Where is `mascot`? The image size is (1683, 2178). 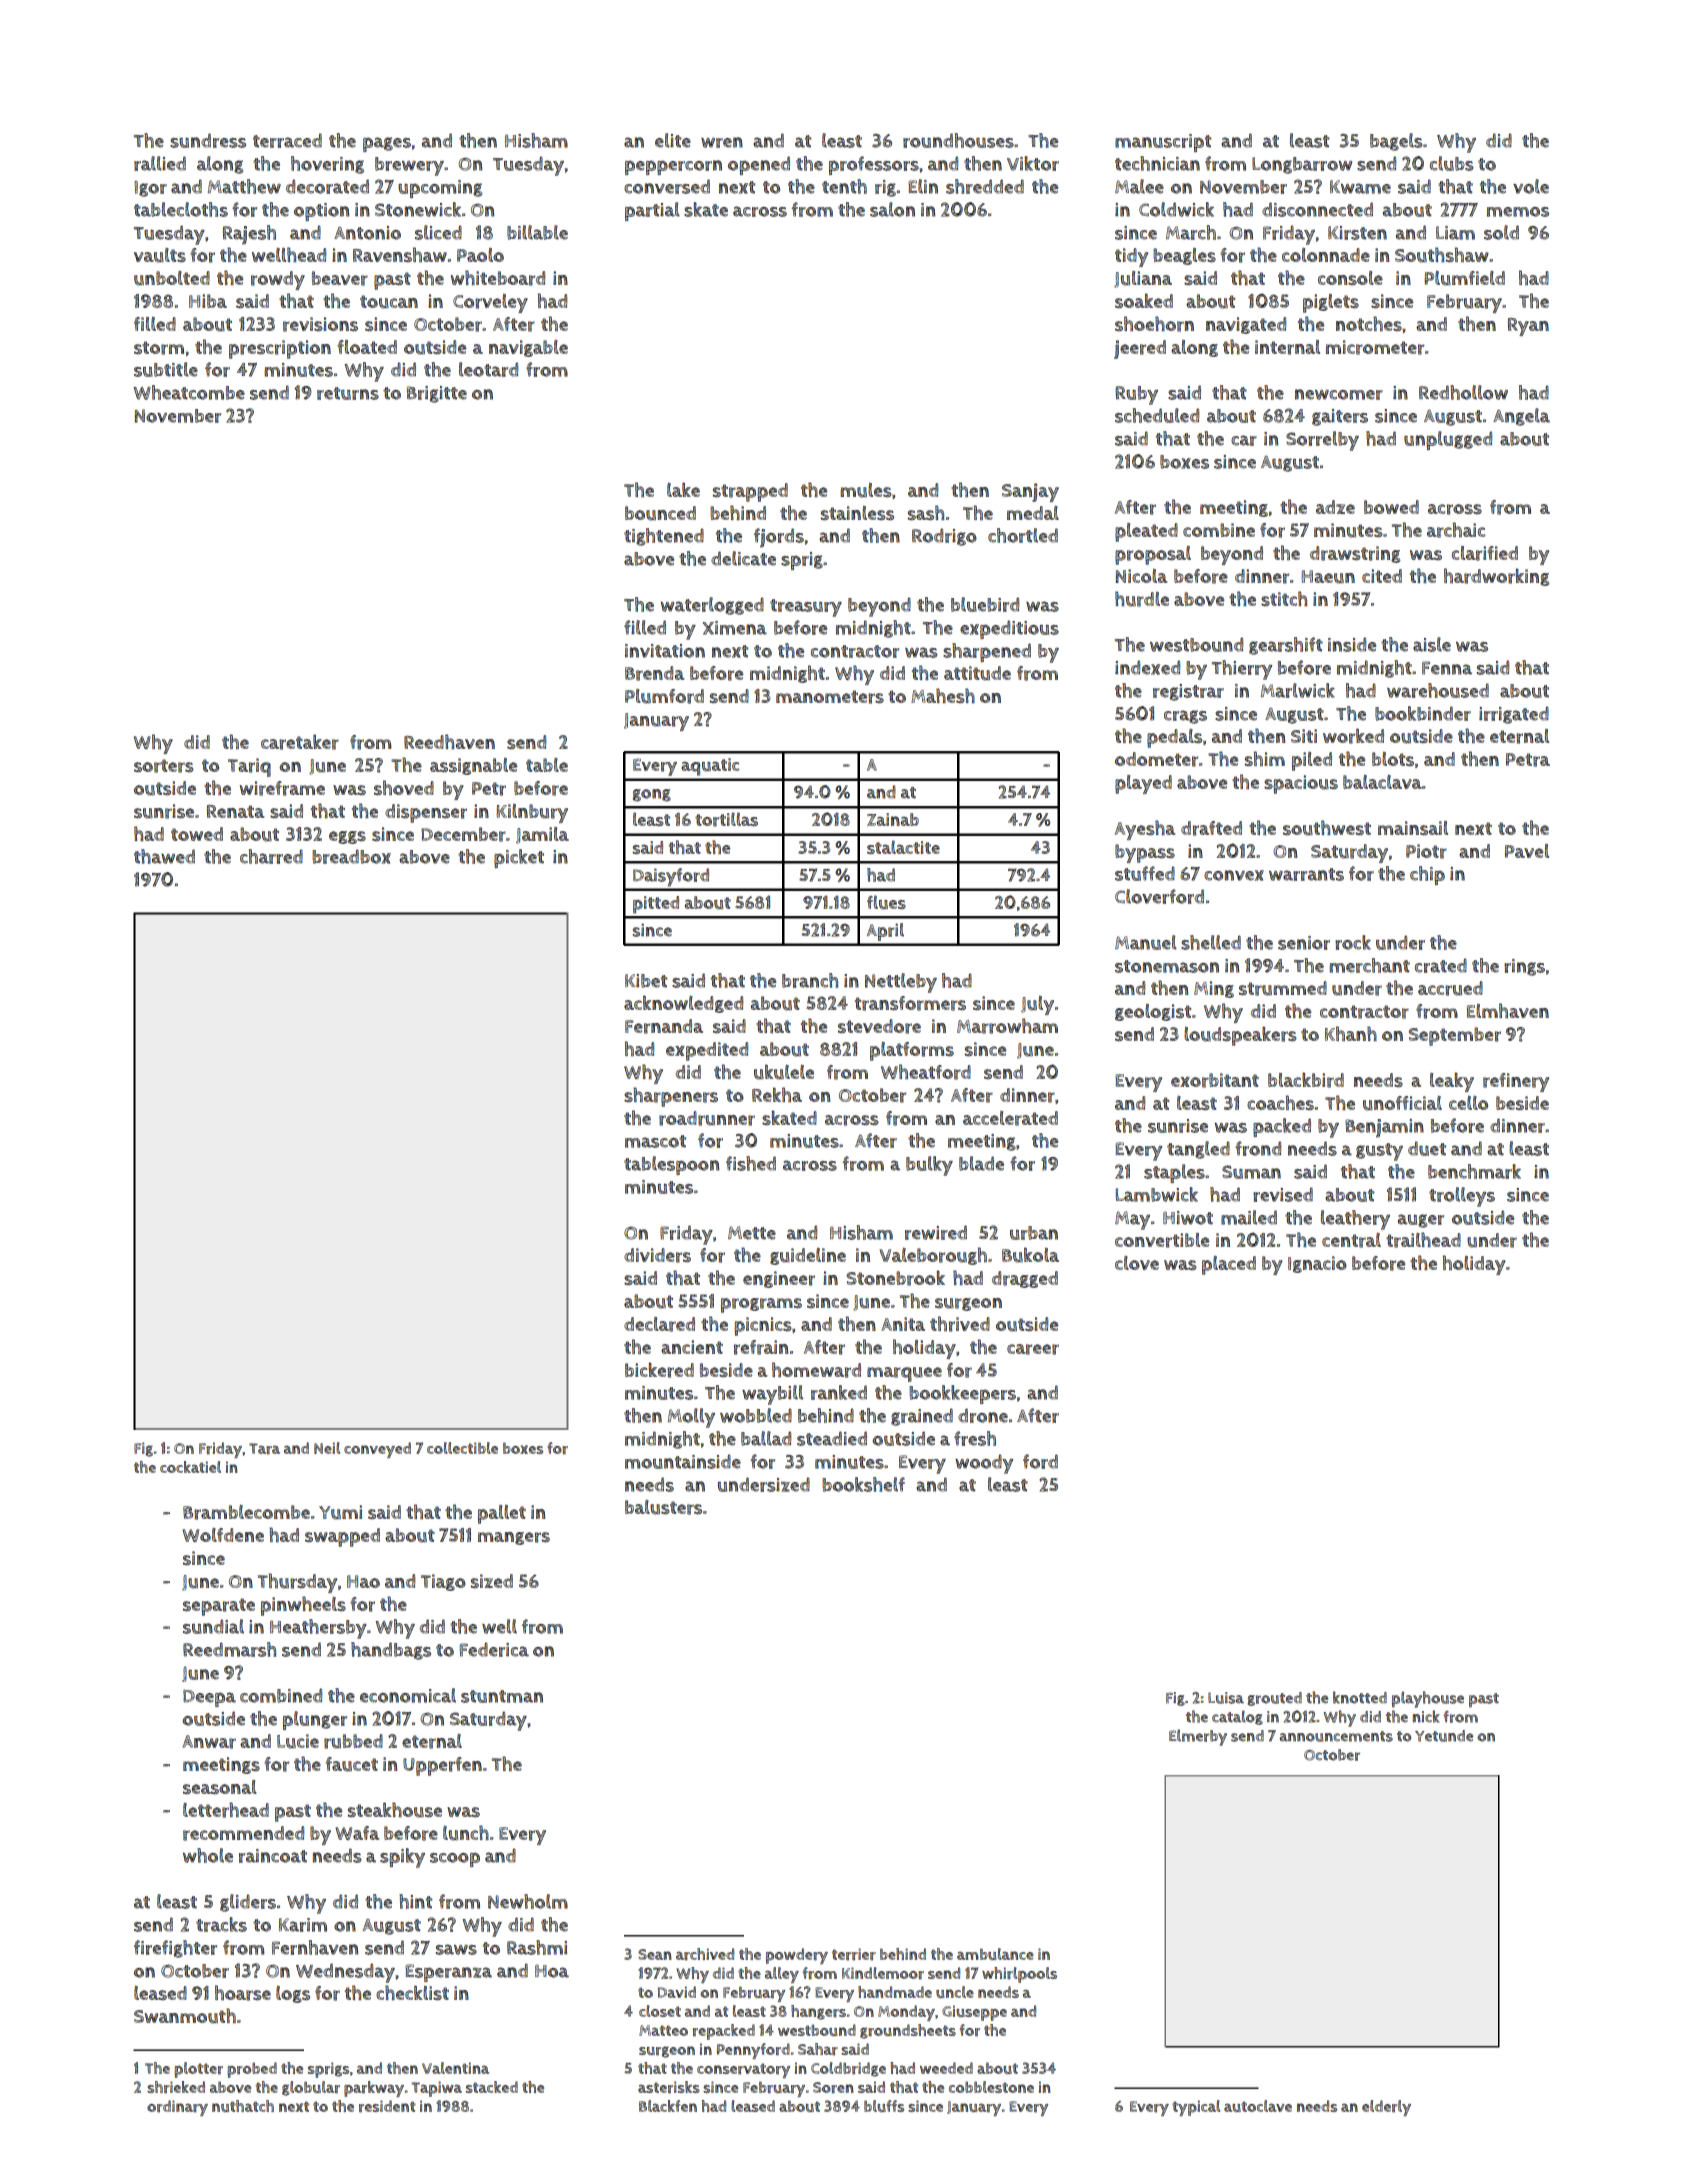
mascot is located at coordinates (655, 1141).
